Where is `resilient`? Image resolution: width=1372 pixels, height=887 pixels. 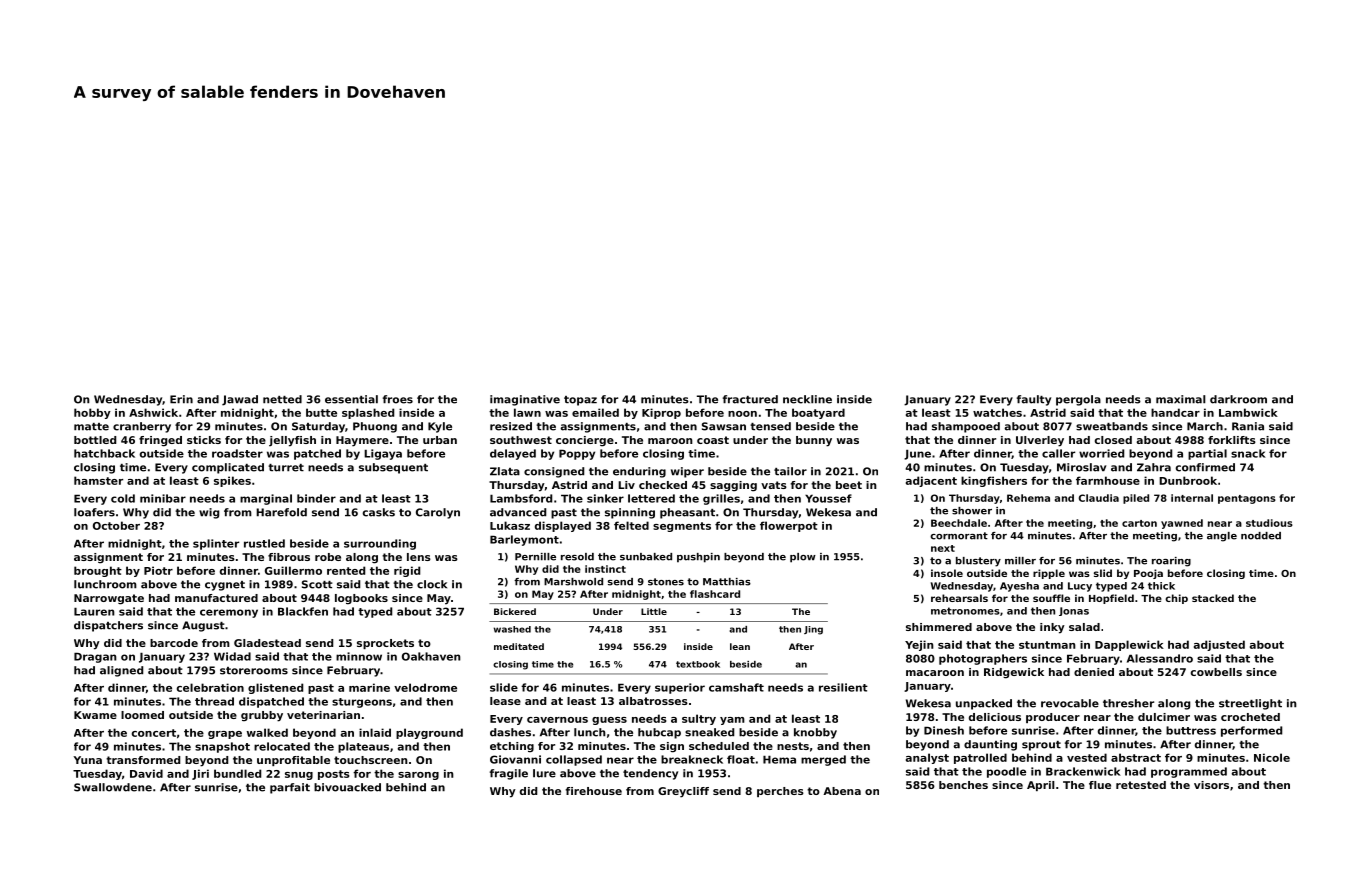 resilient is located at coordinates (843, 687).
